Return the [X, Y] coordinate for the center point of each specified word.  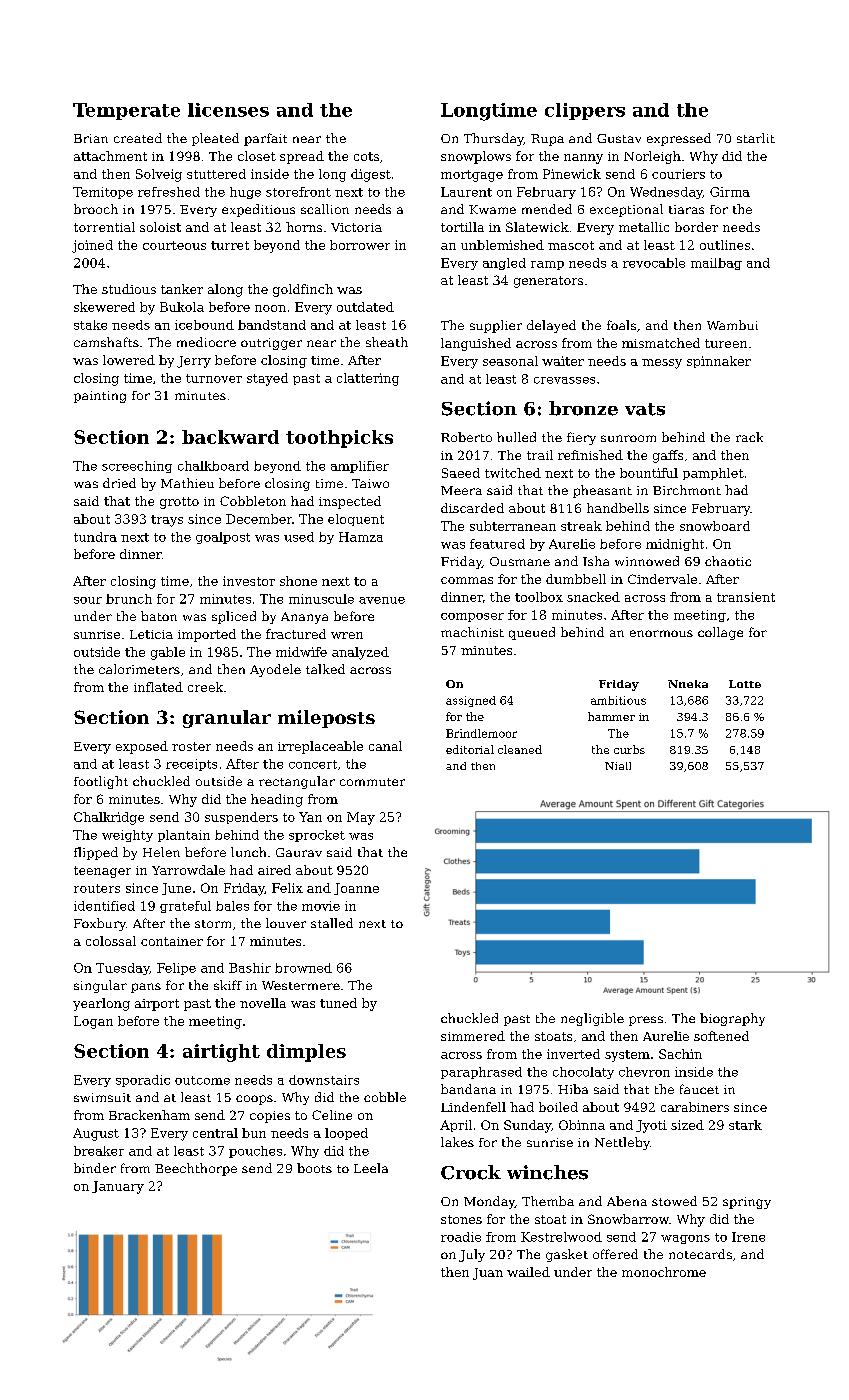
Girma [730, 192]
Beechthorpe [196, 1169]
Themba [548, 1201]
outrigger [271, 344]
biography [732, 1019]
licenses [228, 110]
